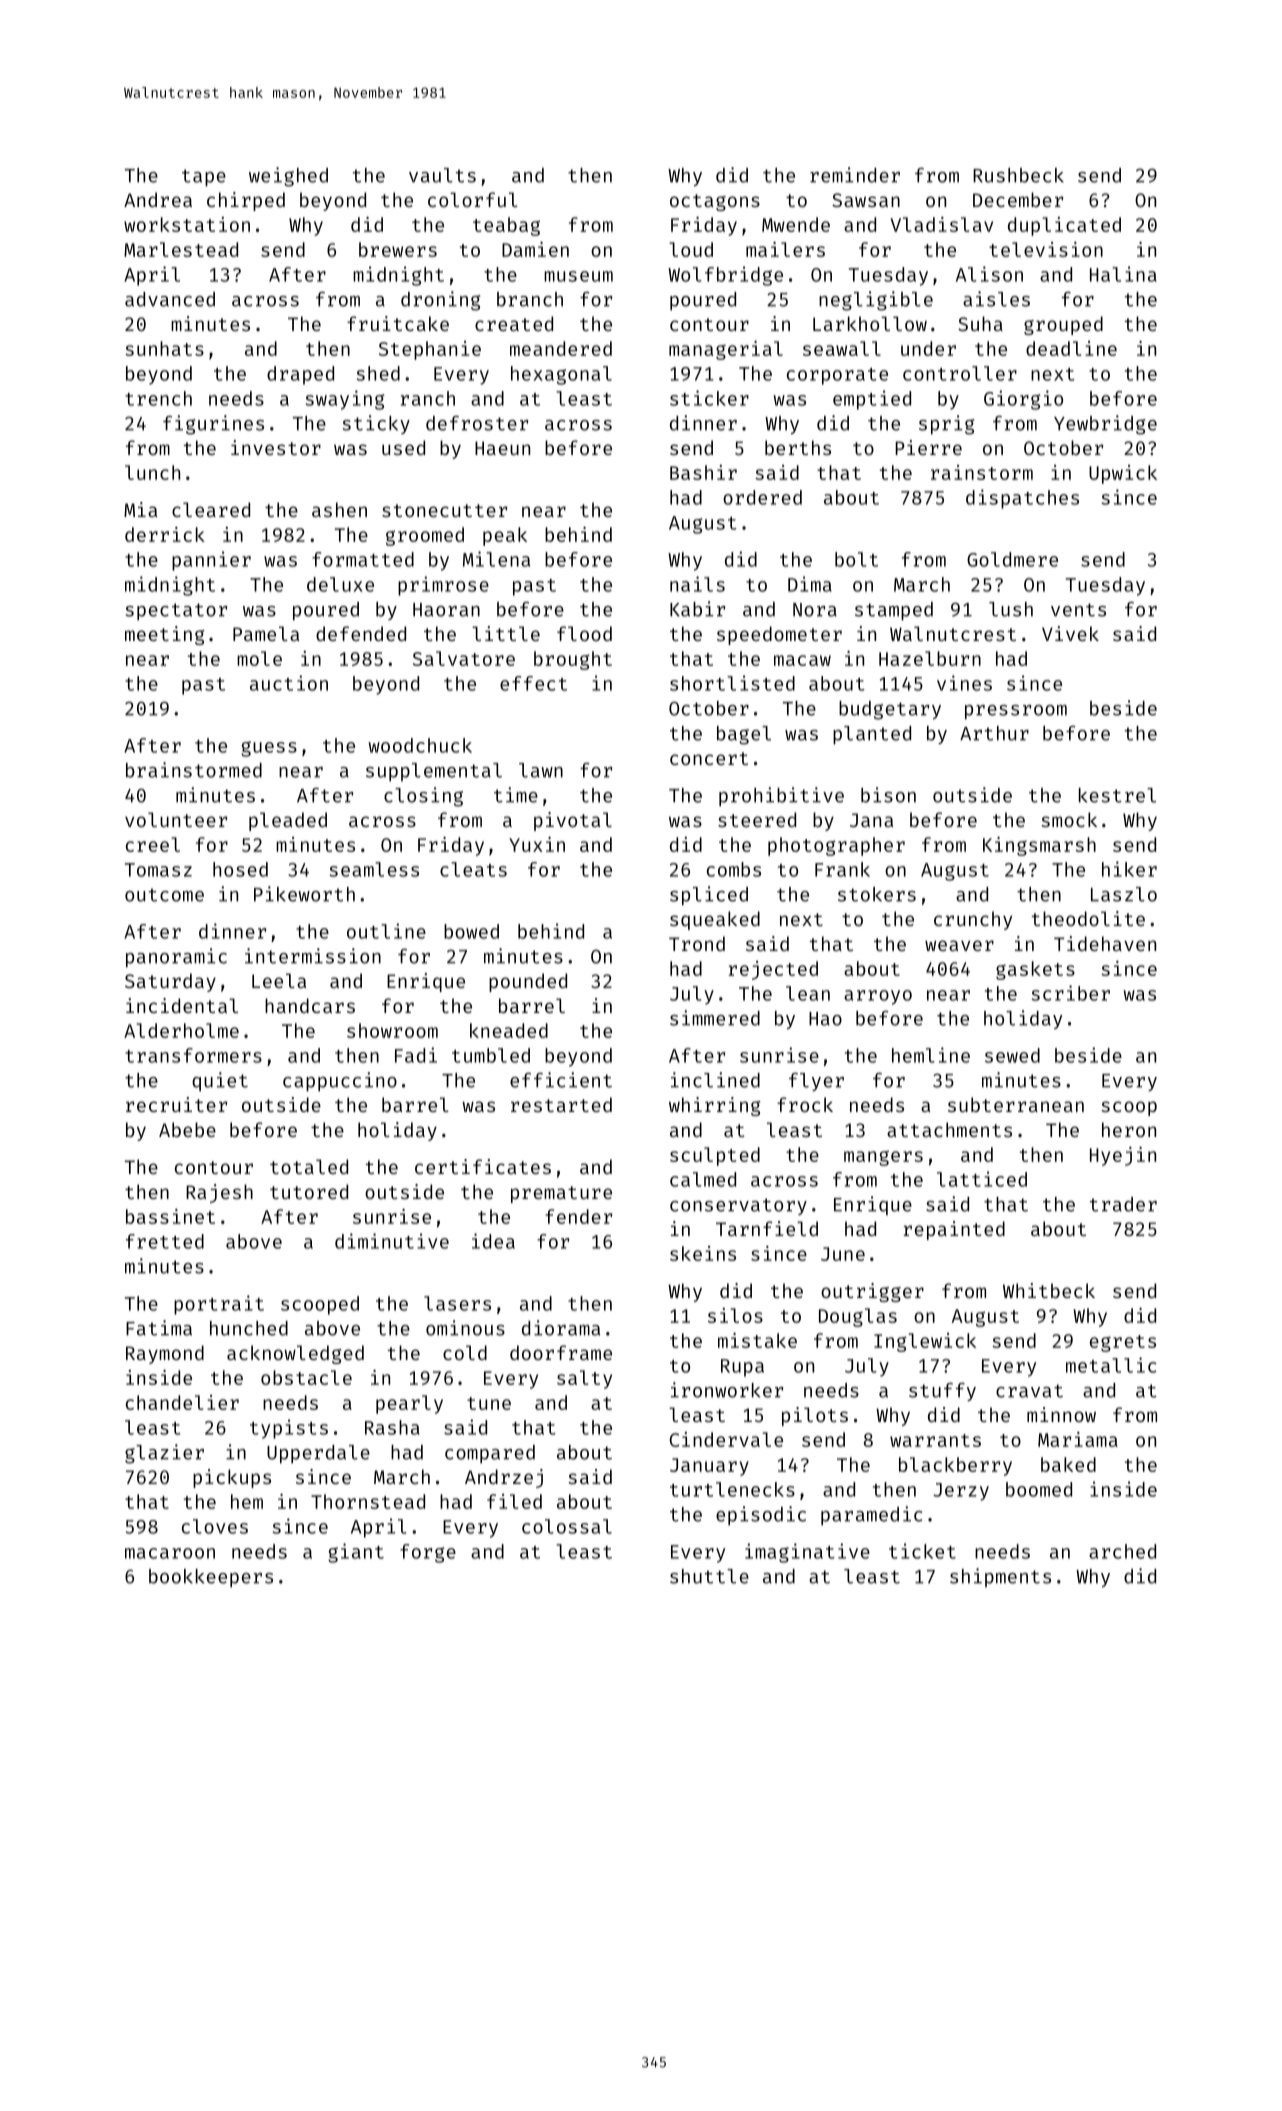 Image resolution: width=1282 pixels, height=2111 pixels. I want to click on glazier, so click(164, 1454).
